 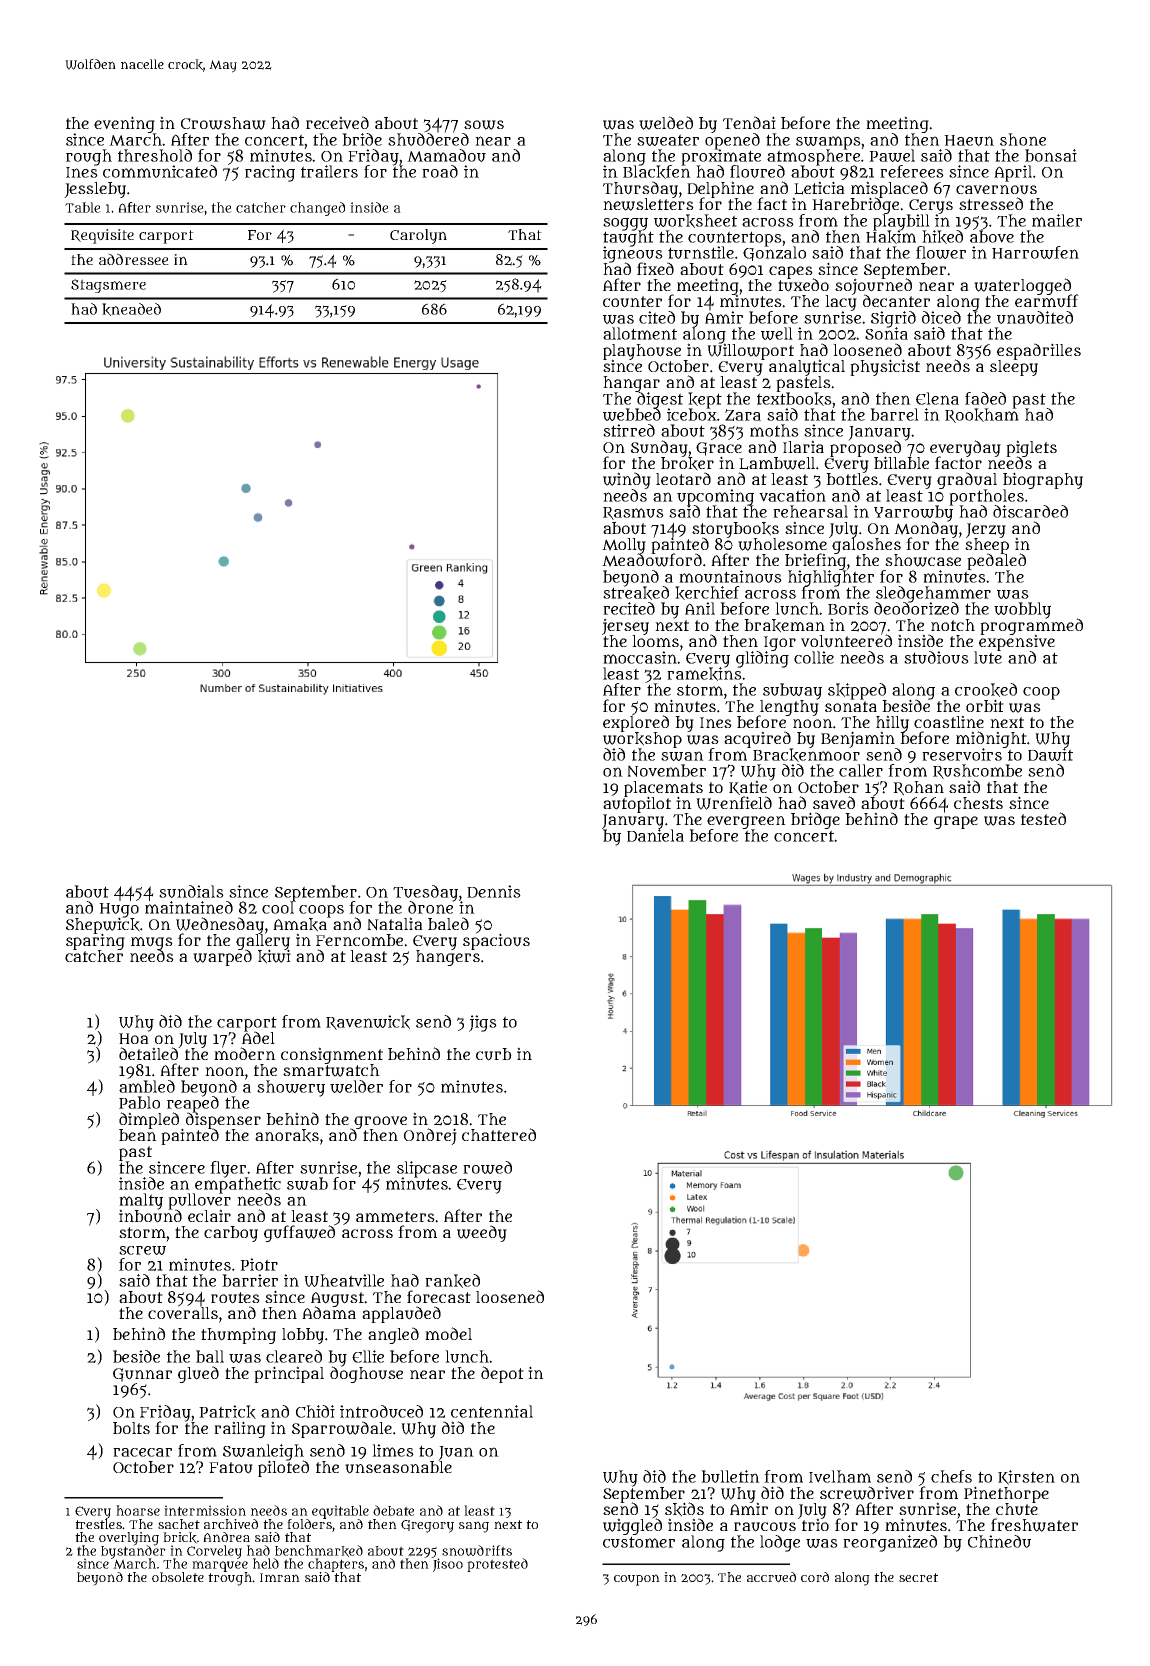 What do you see at coordinates (784, 626) in the document?
I see `brakeman` at bounding box center [784, 626].
